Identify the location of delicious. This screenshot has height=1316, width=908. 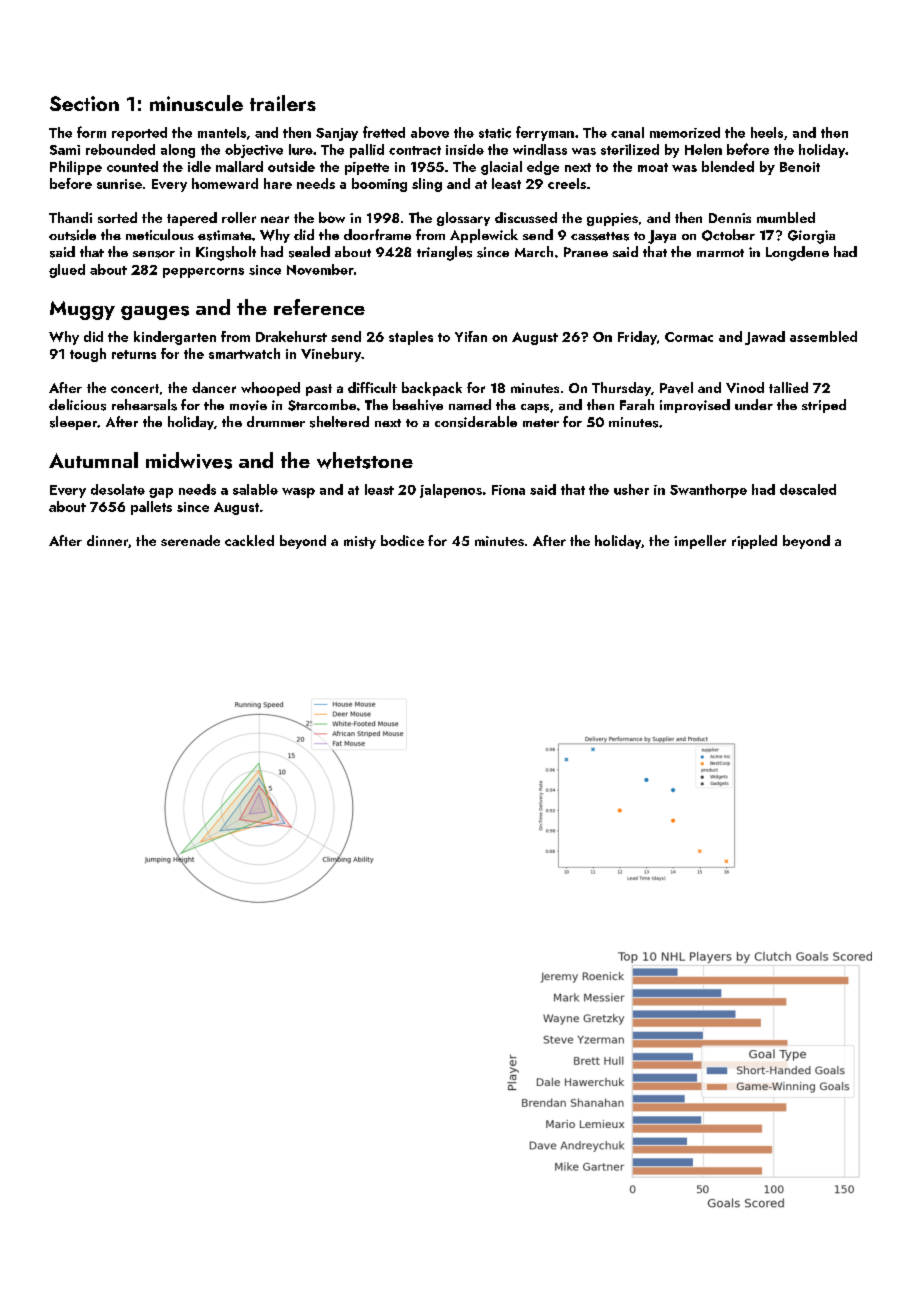
(77, 405).
